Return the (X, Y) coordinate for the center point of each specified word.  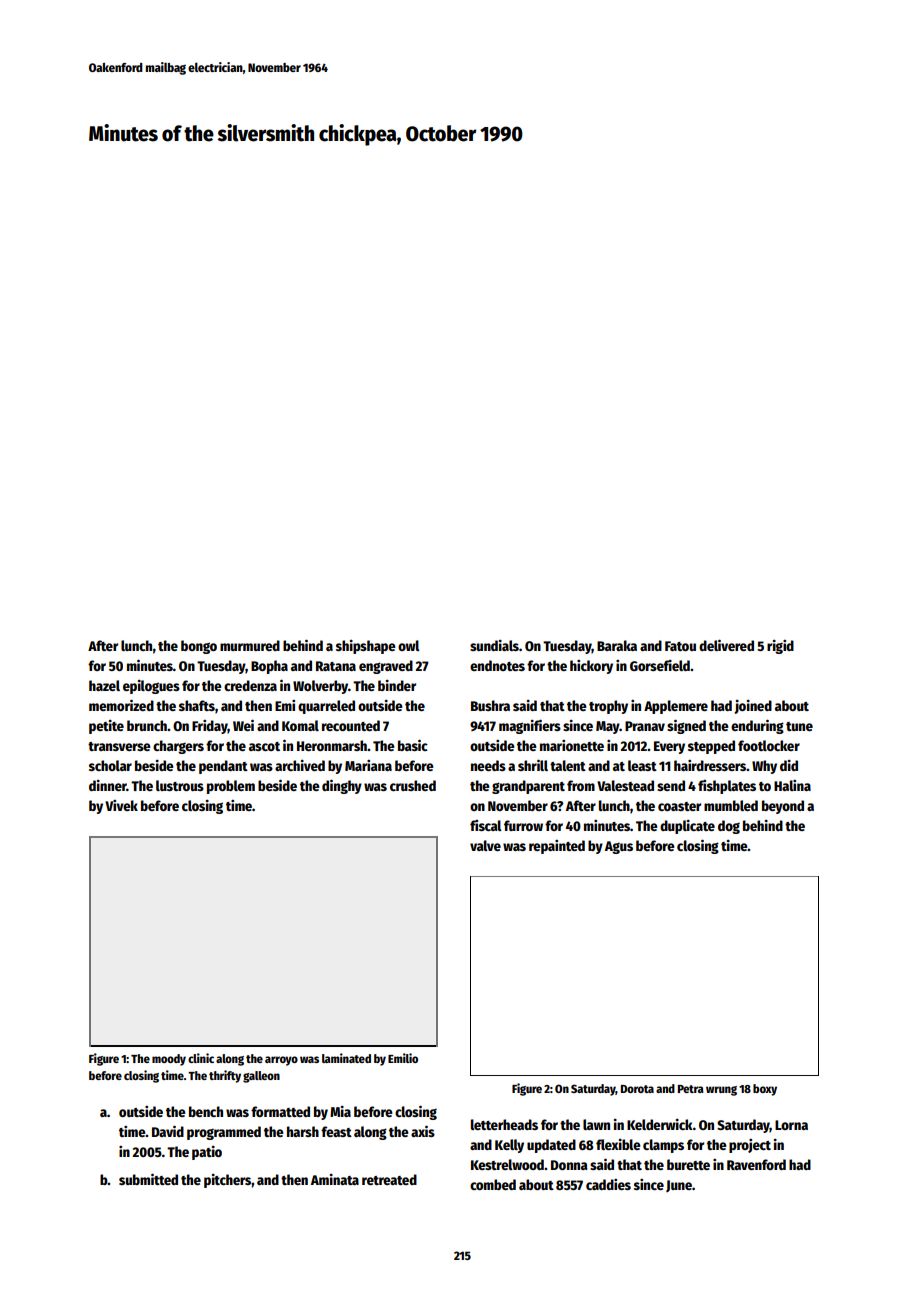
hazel (104, 685)
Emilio (403, 1058)
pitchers (227, 1181)
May (608, 727)
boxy (765, 1090)
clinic (201, 1058)
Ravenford (756, 1164)
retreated (389, 1179)
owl (409, 645)
